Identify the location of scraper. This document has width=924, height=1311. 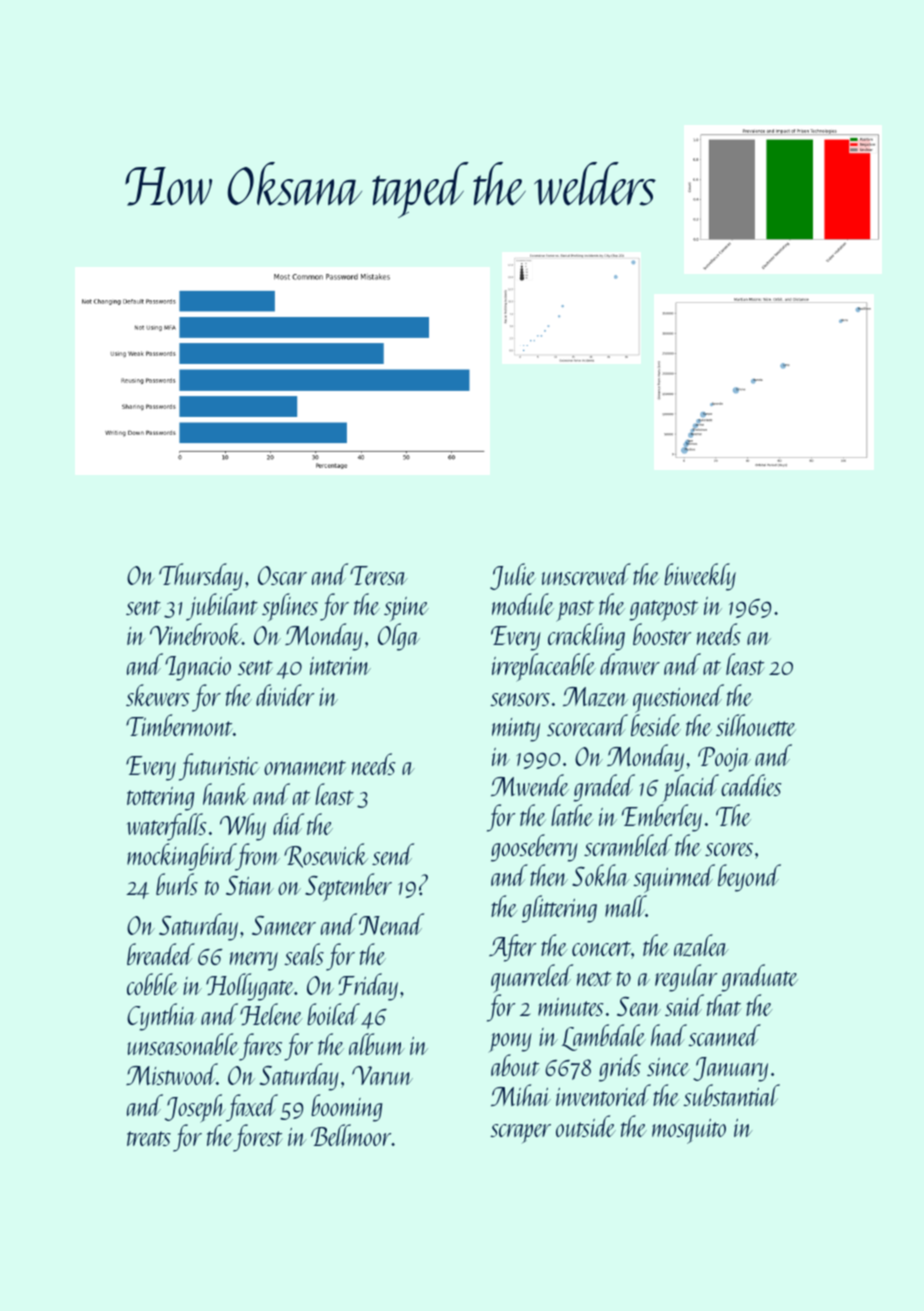
(520, 1133).
